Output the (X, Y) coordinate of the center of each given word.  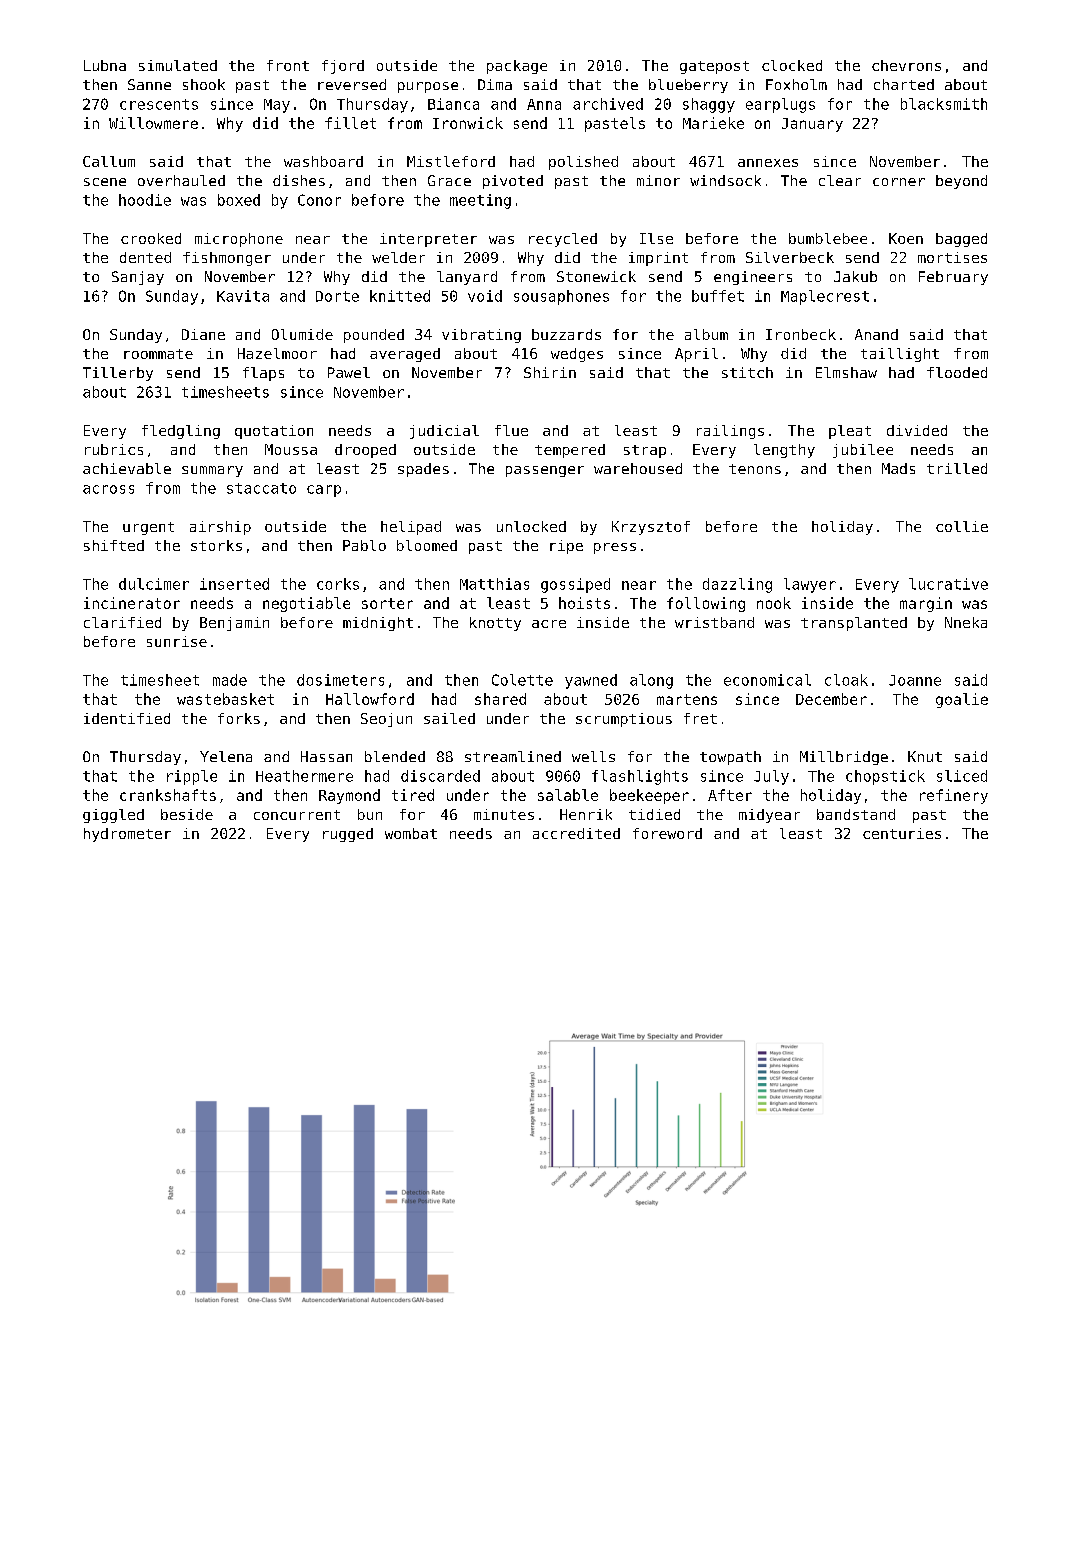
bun (370, 814)
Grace (449, 180)
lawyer (810, 585)
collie (962, 526)
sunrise (177, 641)
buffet (718, 296)
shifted (114, 545)
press (615, 548)
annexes (768, 163)
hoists (584, 603)
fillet (350, 123)
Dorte (337, 296)
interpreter (428, 240)
